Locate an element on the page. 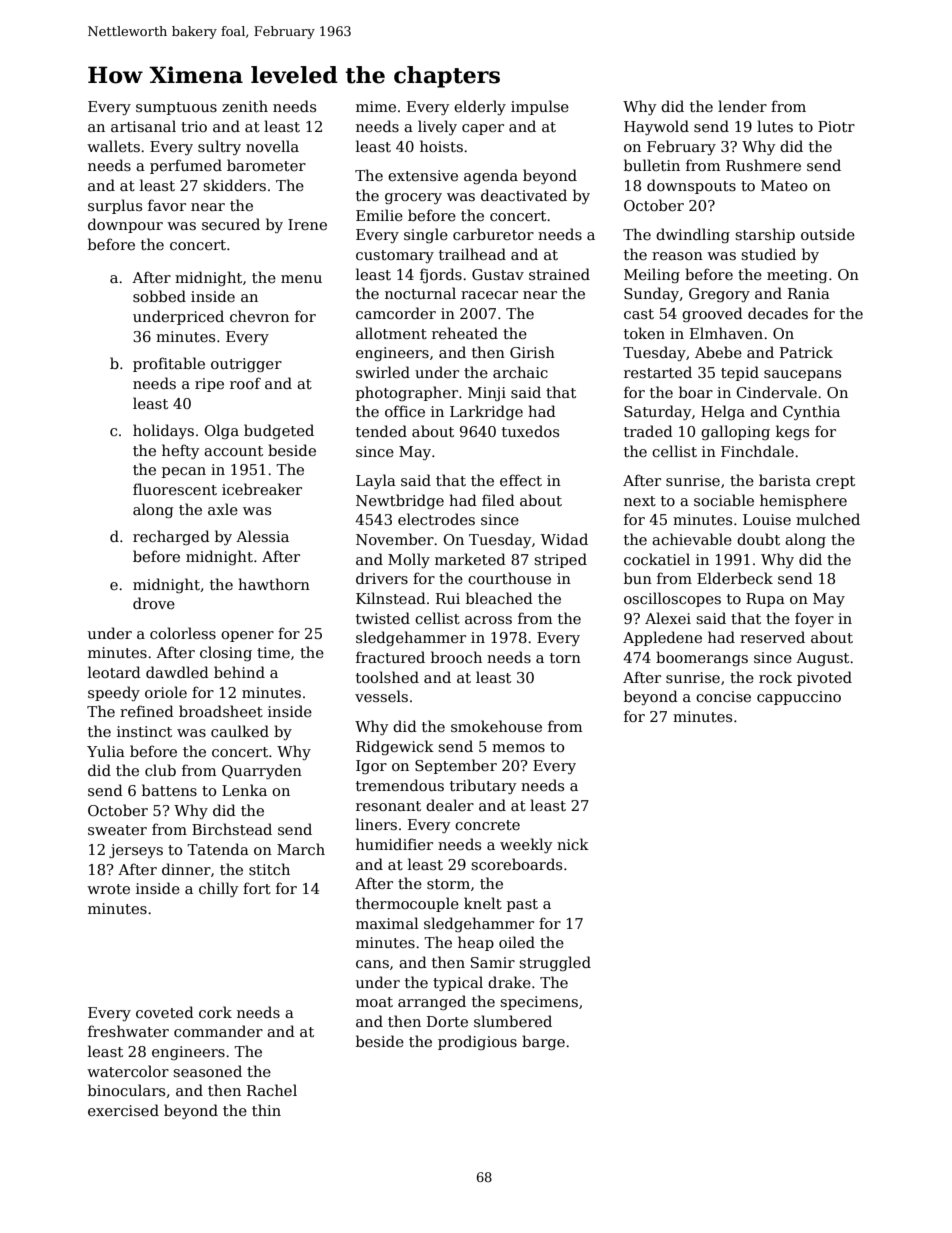 The height and width of the document is (1233, 952). recharged is located at coordinates (171, 537).
